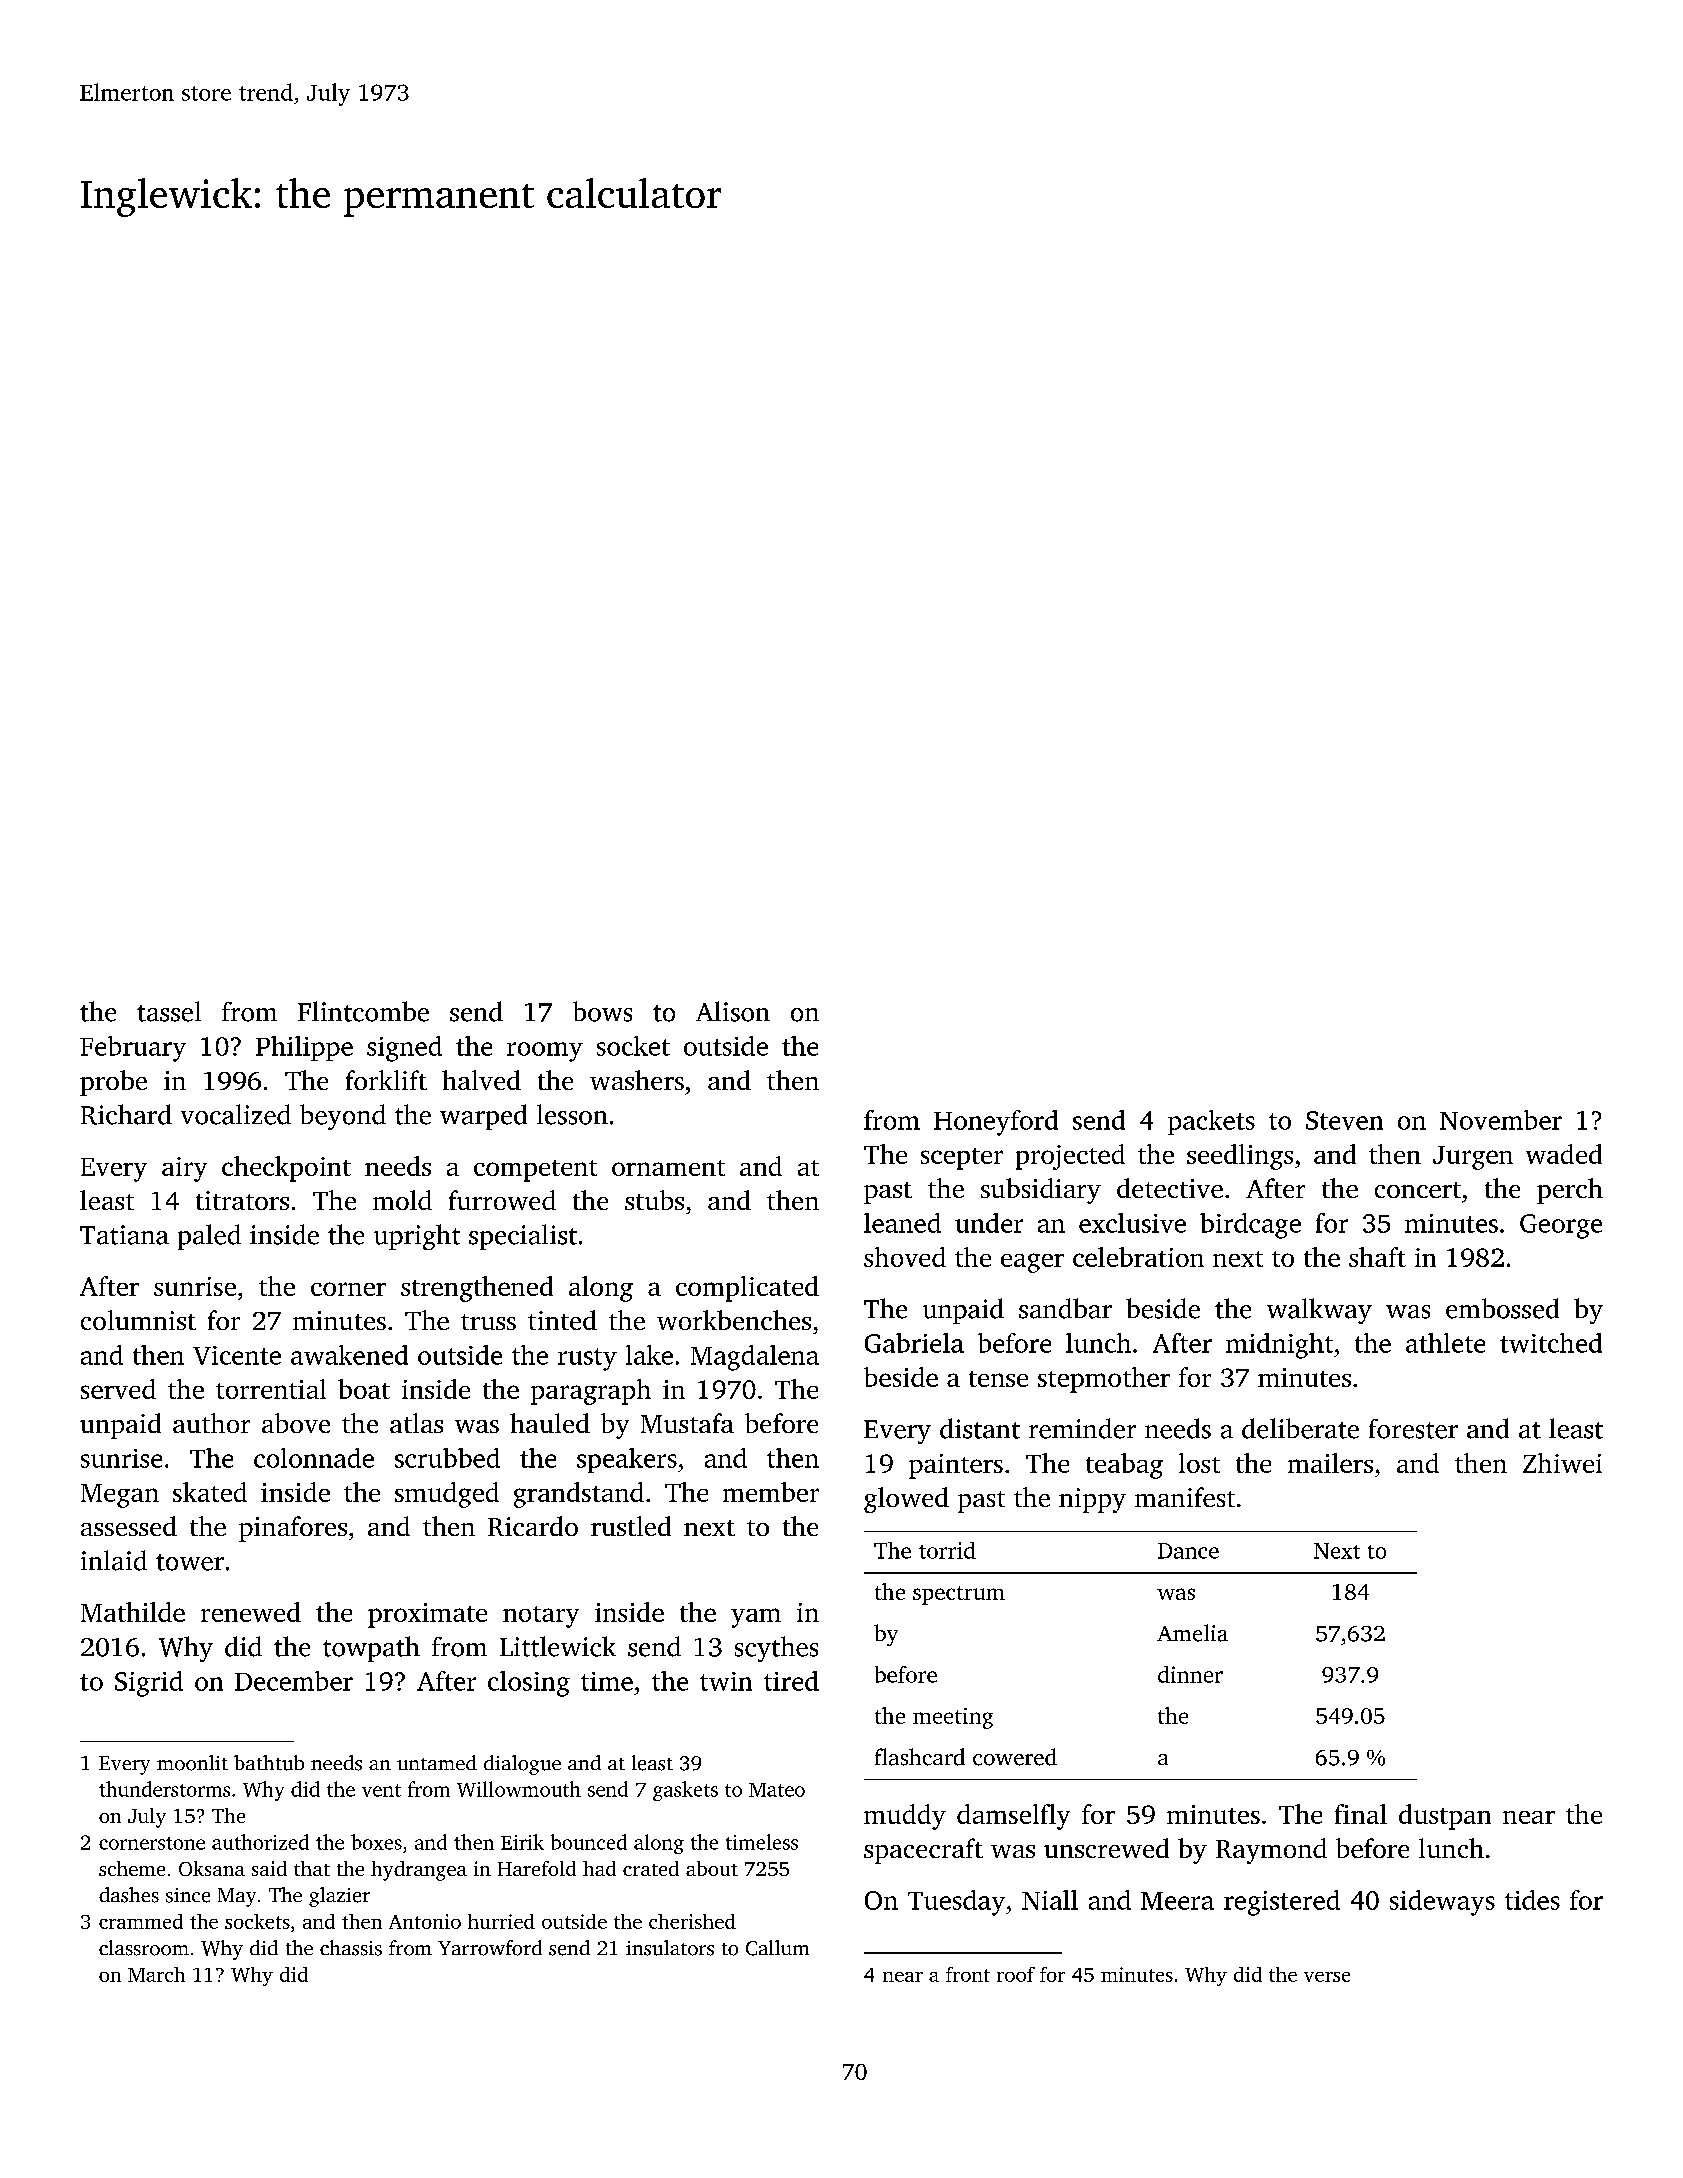  Describe the element at coordinates (419, 1871) in the screenshot. I see `hydrangea` at that location.
